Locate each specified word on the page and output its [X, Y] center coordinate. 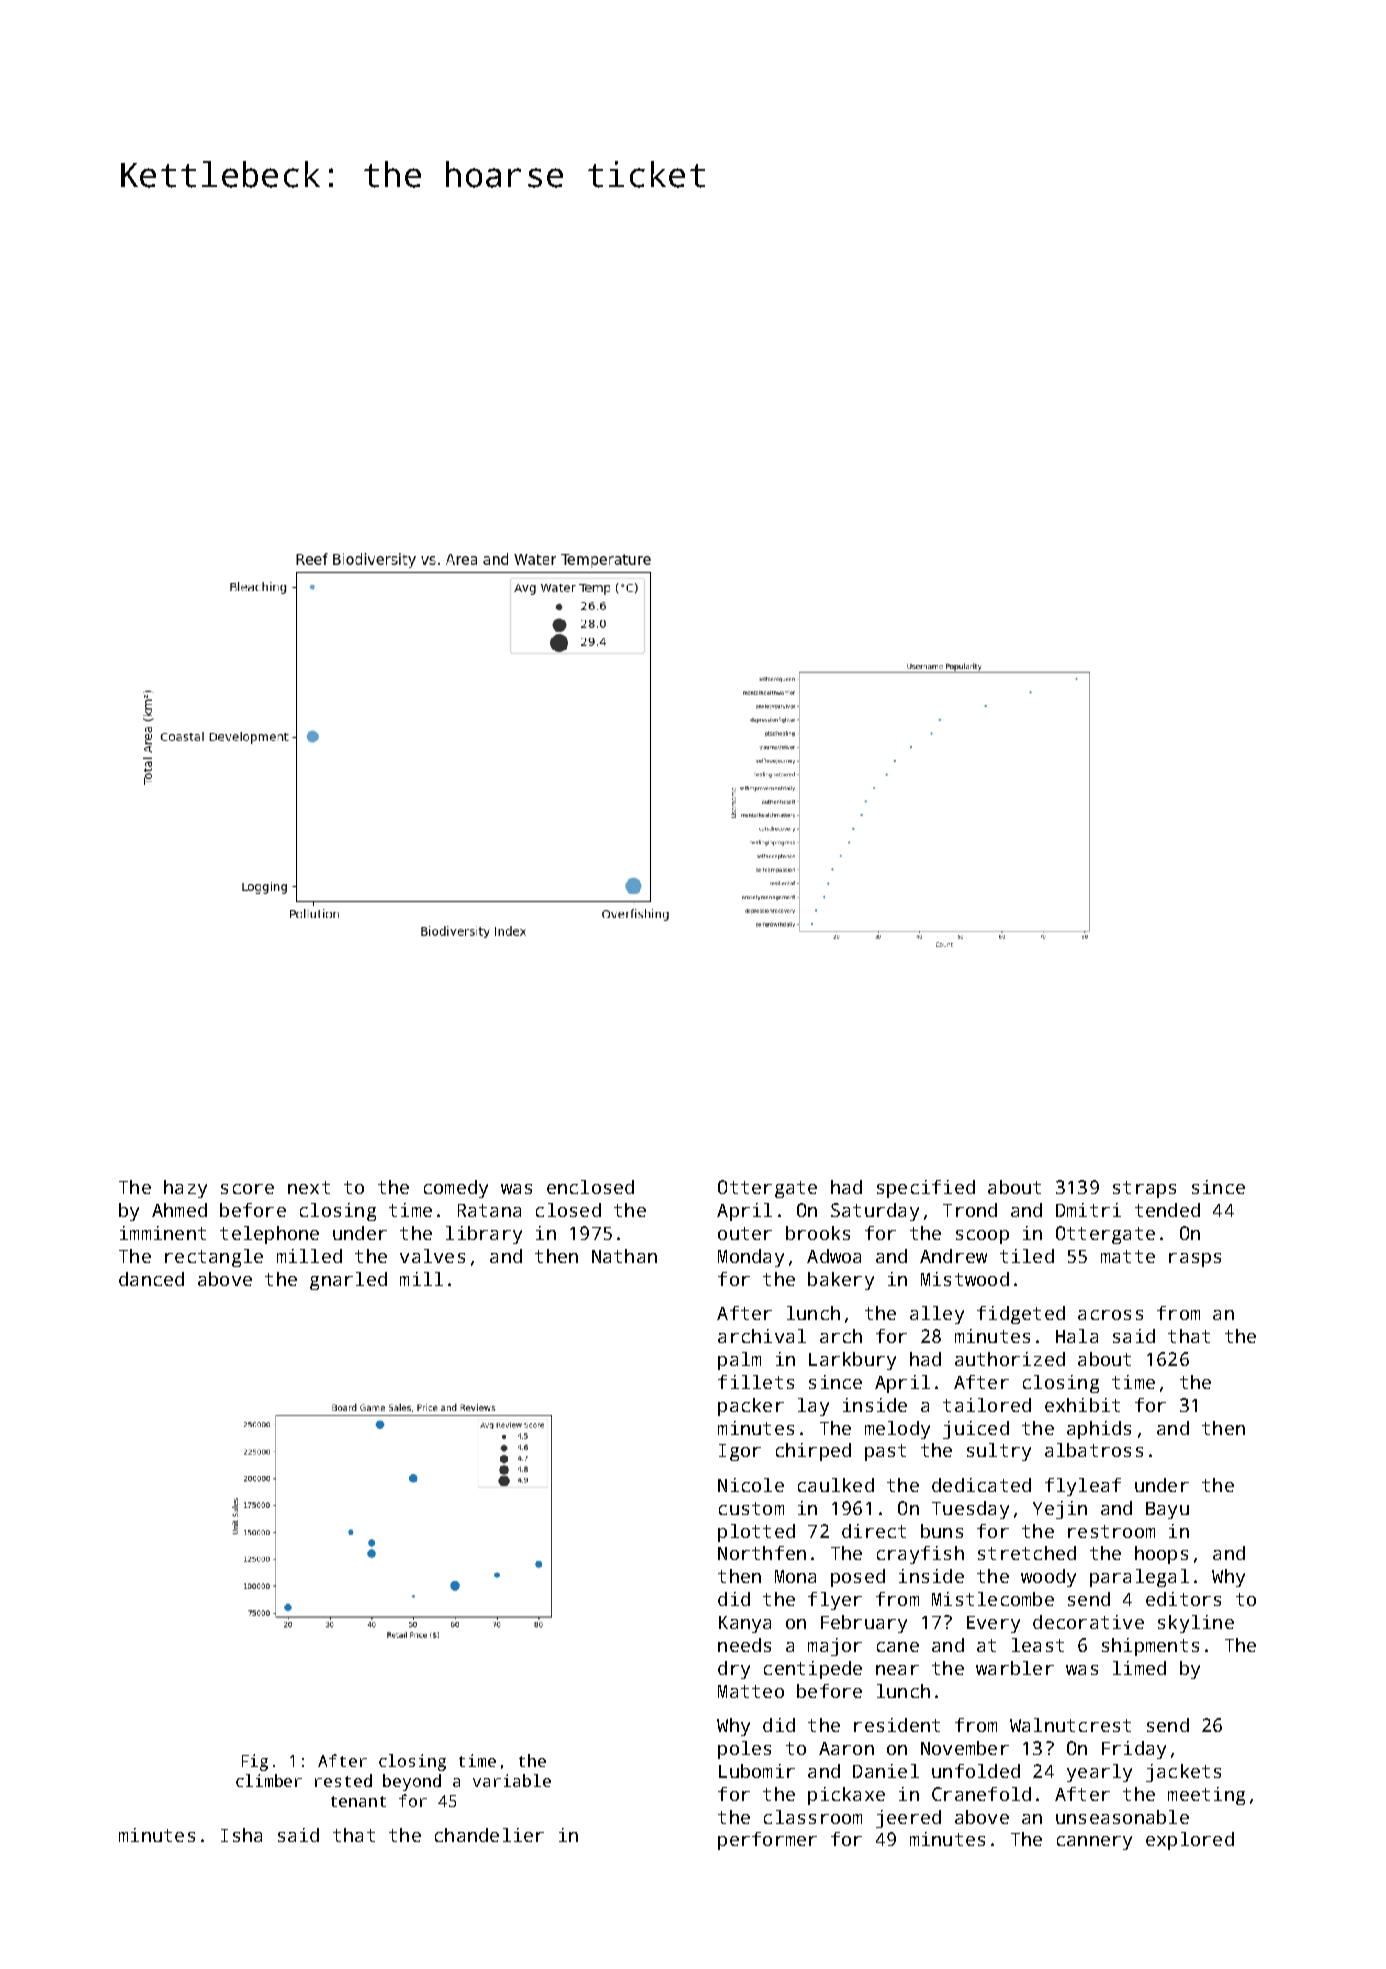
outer [745, 1233]
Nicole [751, 1485]
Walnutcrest [1070, 1725]
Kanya [745, 1624]
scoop [982, 1237]
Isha [241, 1835]
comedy [456, 1189]
